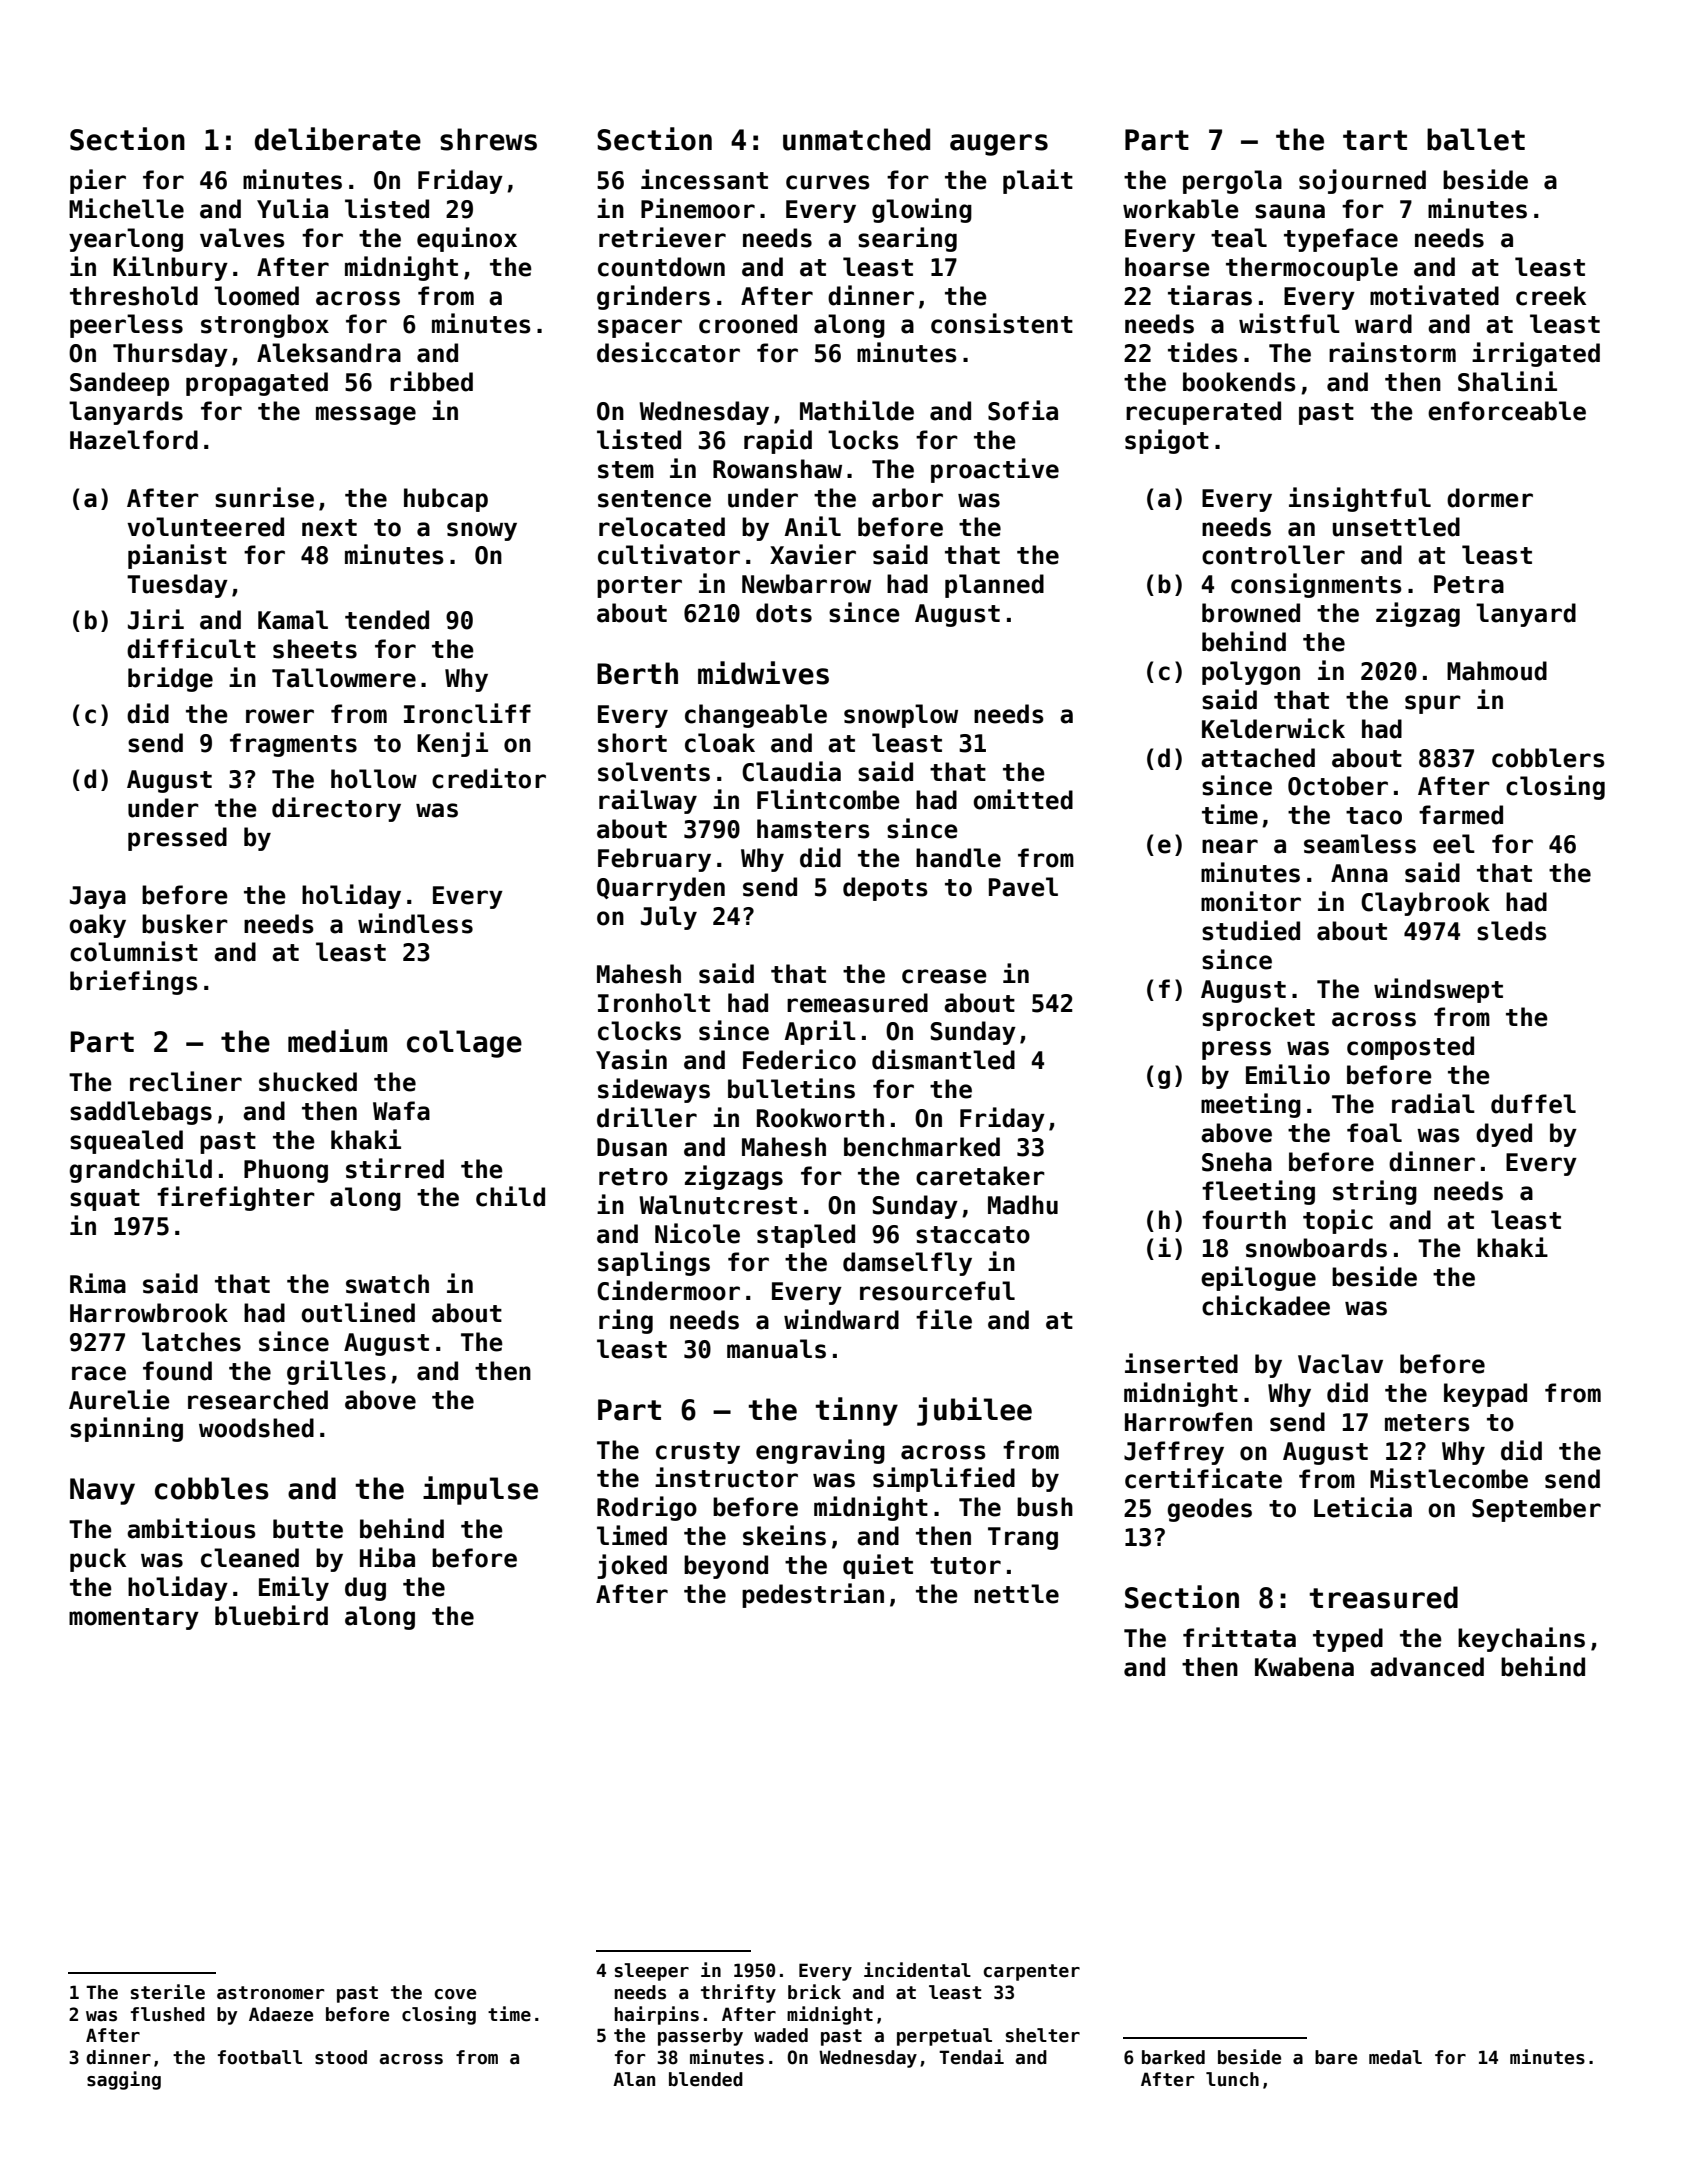 The height and width of the document is (2178, 1683). I want to click on briefings, so click(134, 982).
